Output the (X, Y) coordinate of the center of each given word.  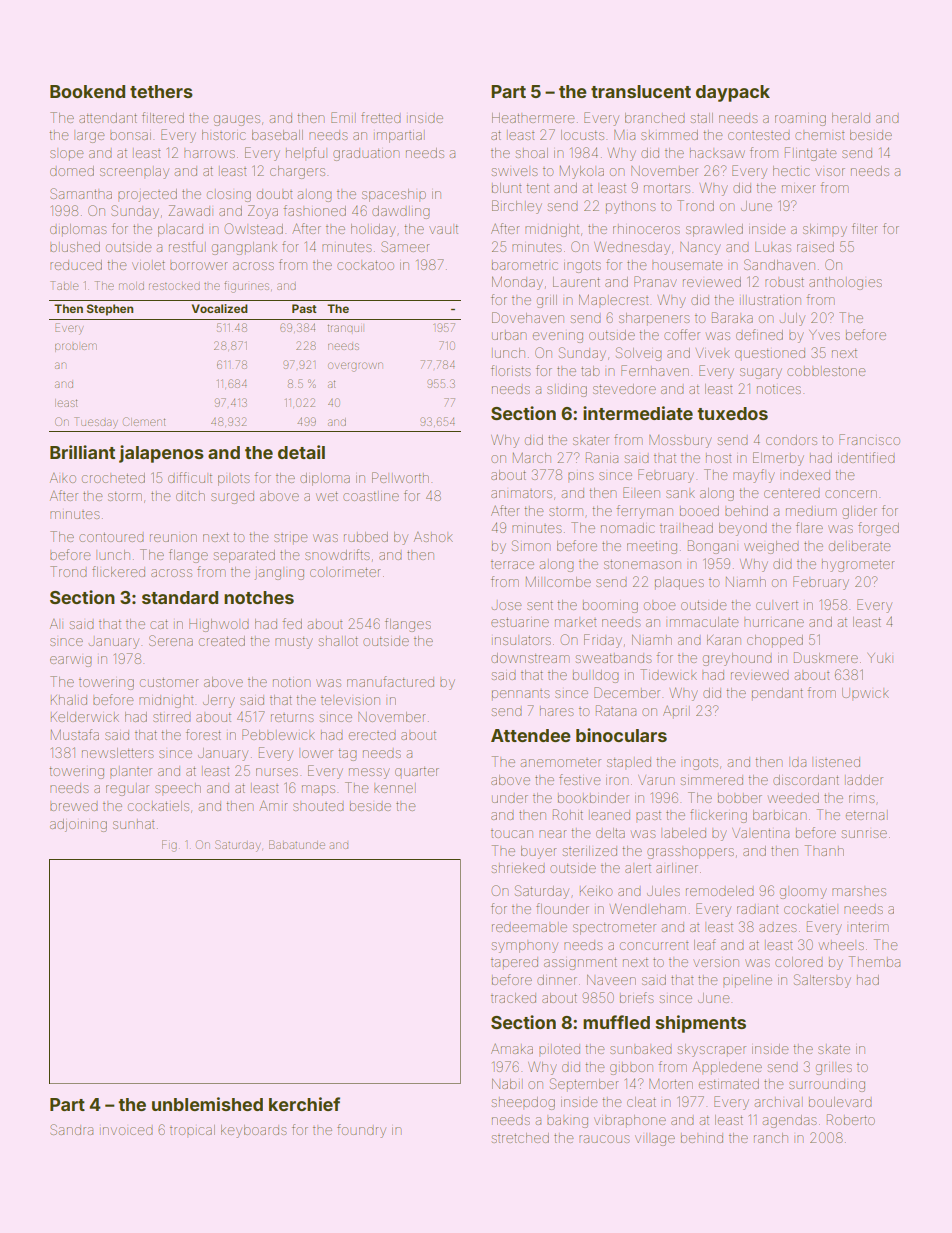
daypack (733, 93)
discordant (806, 780)
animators (521, 494)
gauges (237, 120)
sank (680, 493)
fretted (381, 117)
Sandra (71, 1129)
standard (180, 597)
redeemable (529, 927)
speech (178, 790)
